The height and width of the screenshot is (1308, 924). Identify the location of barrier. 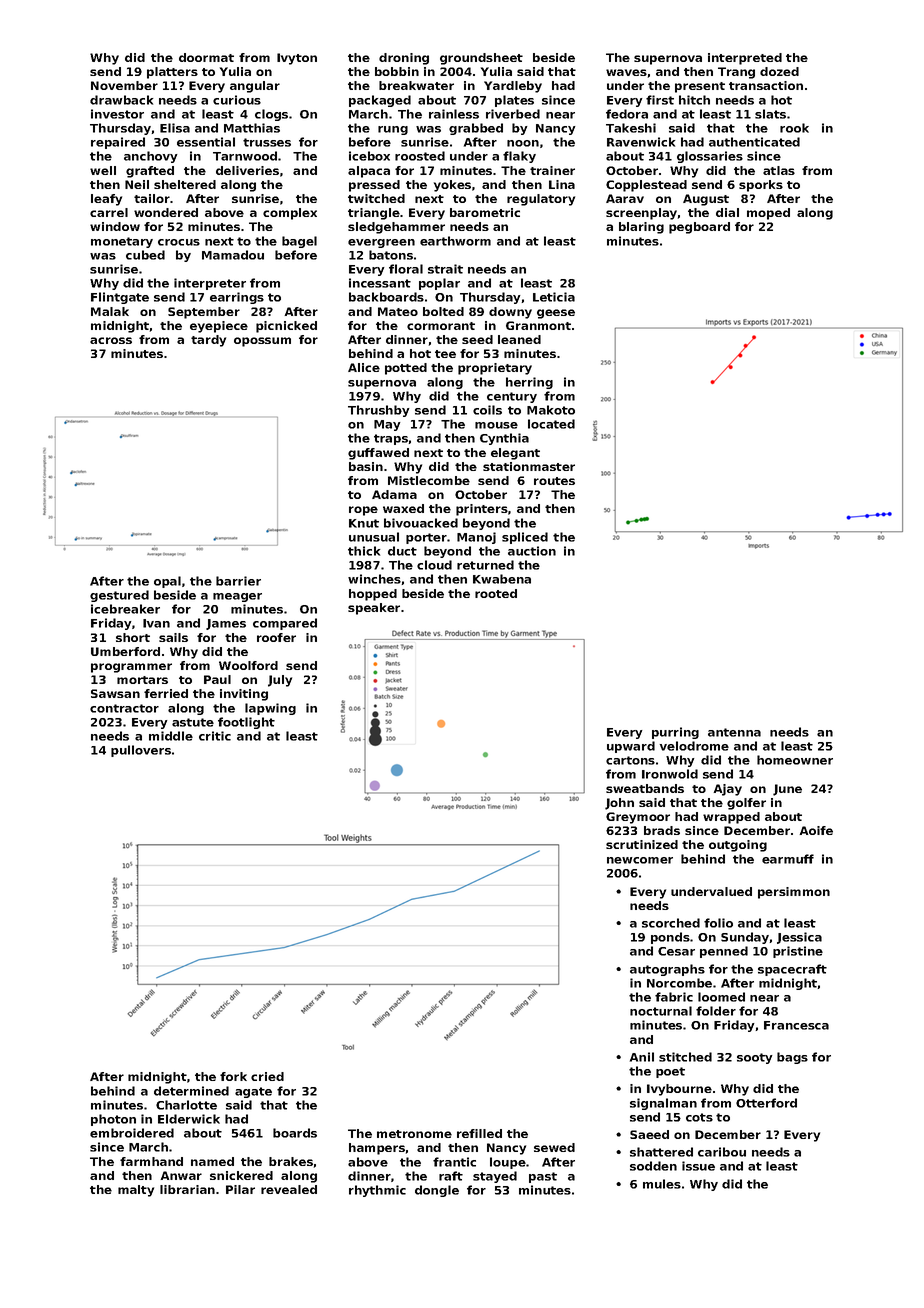
(238, 581).
